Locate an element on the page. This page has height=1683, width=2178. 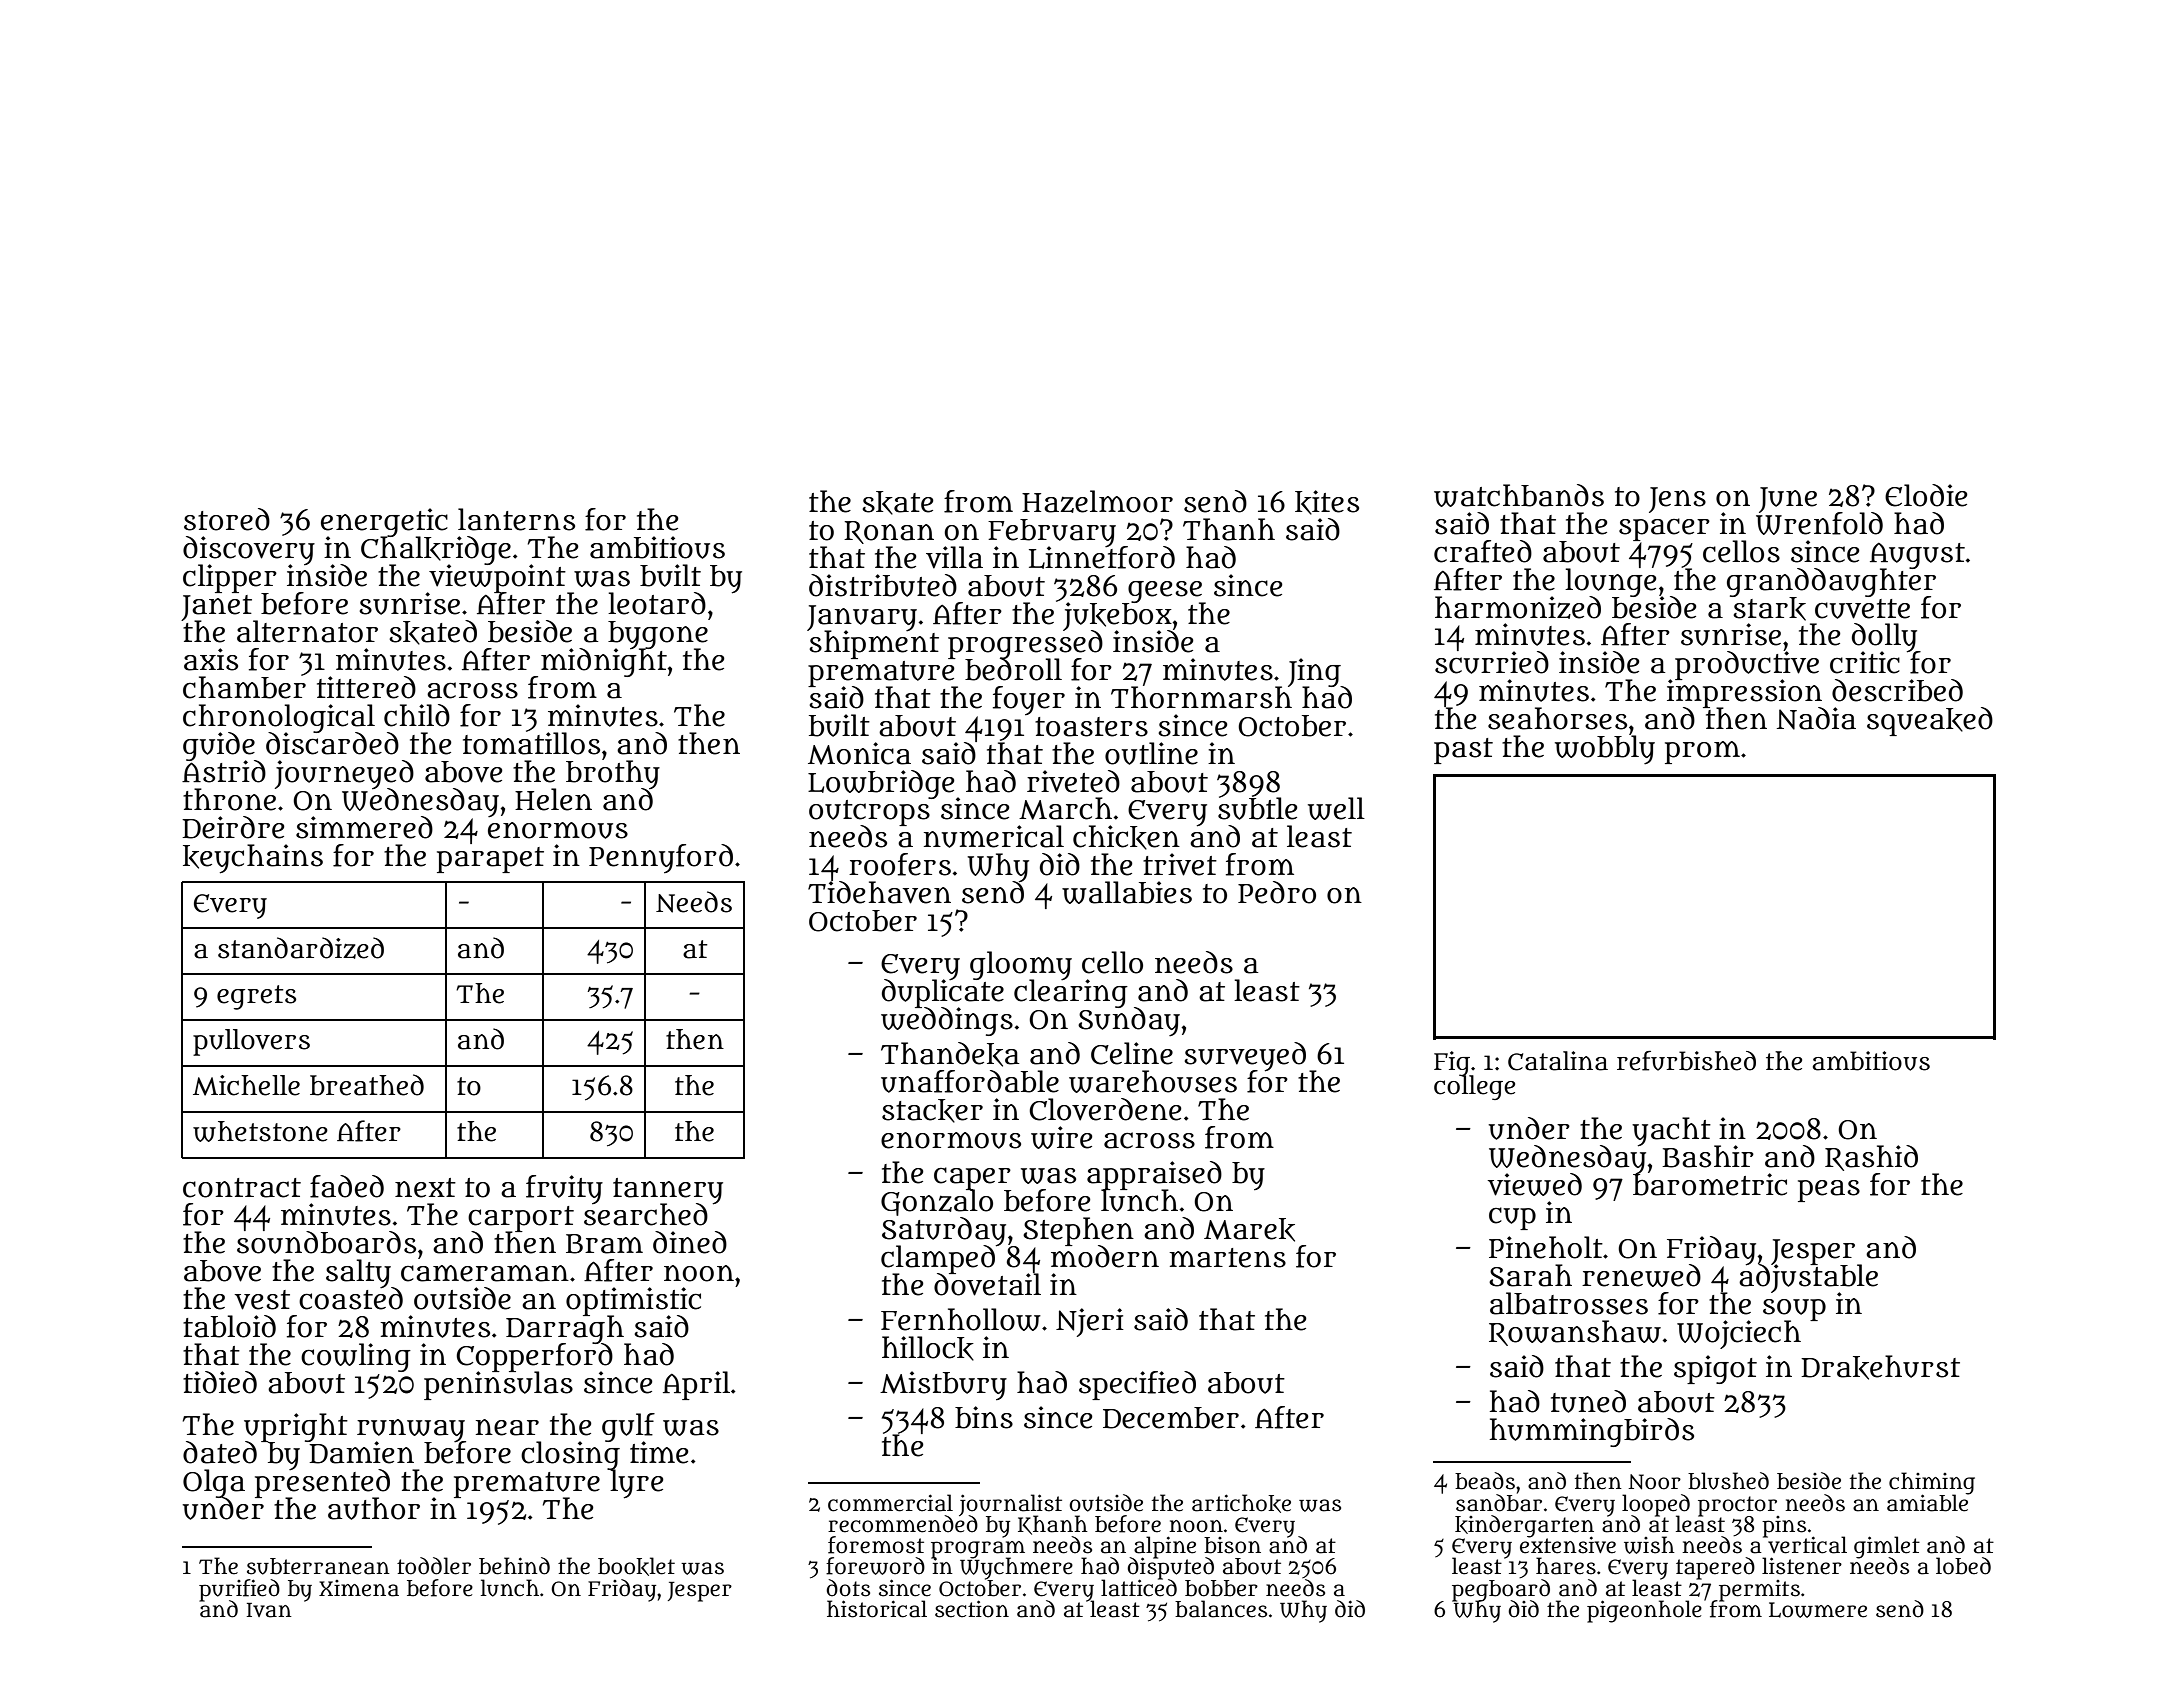
Ivan is located at coordinates (269, 1610).
